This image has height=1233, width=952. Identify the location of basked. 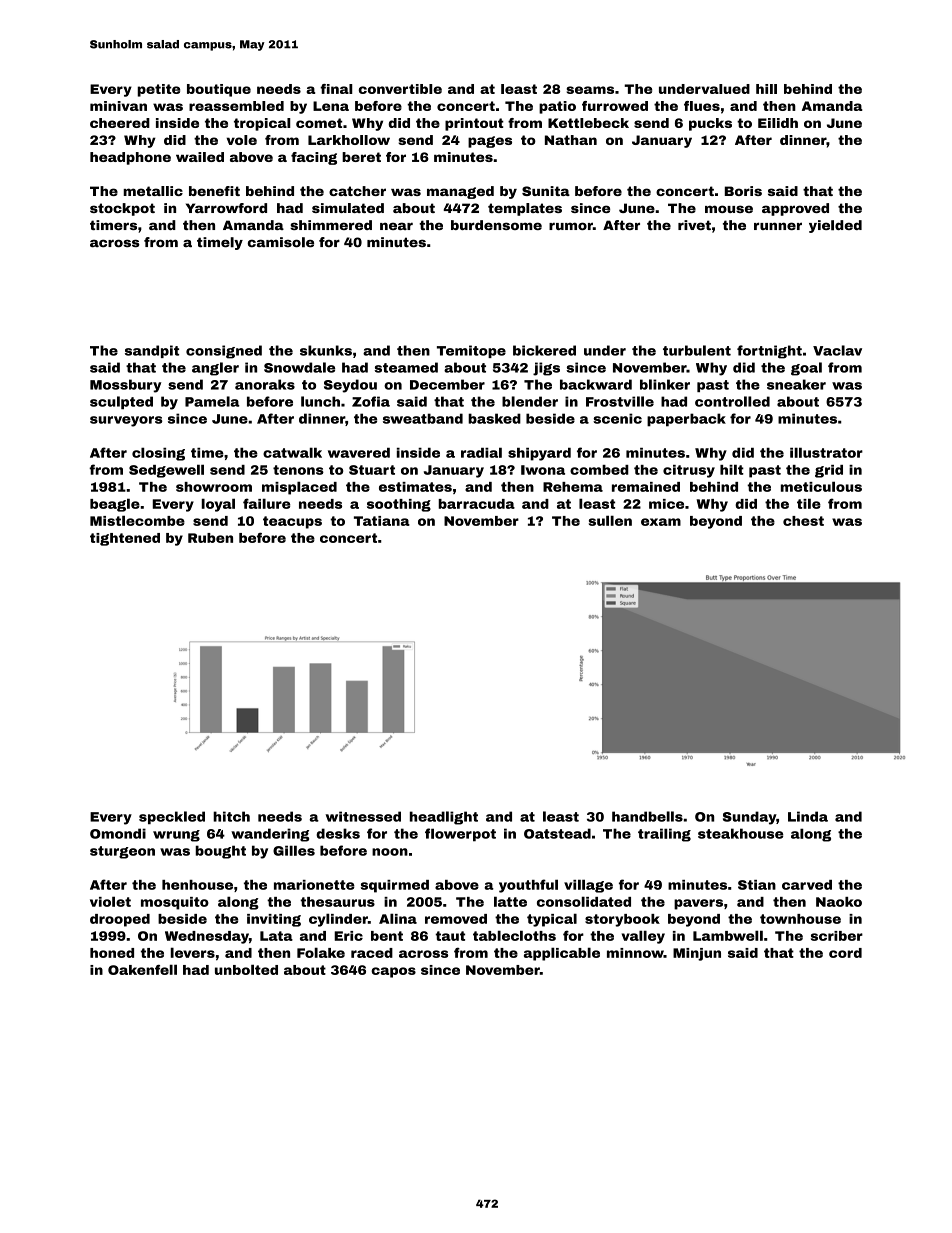
(494, 418).
